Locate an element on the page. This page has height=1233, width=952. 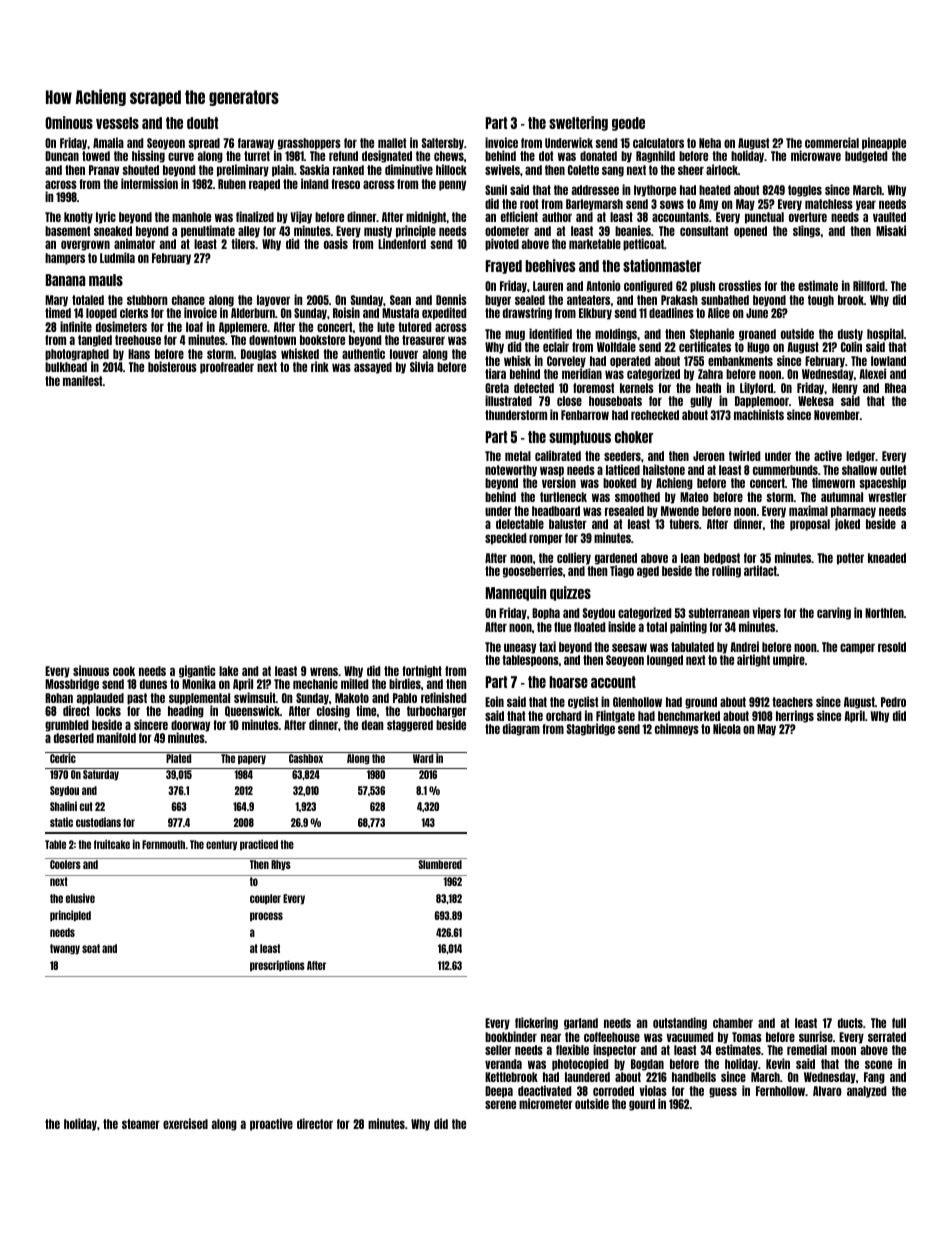
noteworthy is located at coordinates (511, 471).
